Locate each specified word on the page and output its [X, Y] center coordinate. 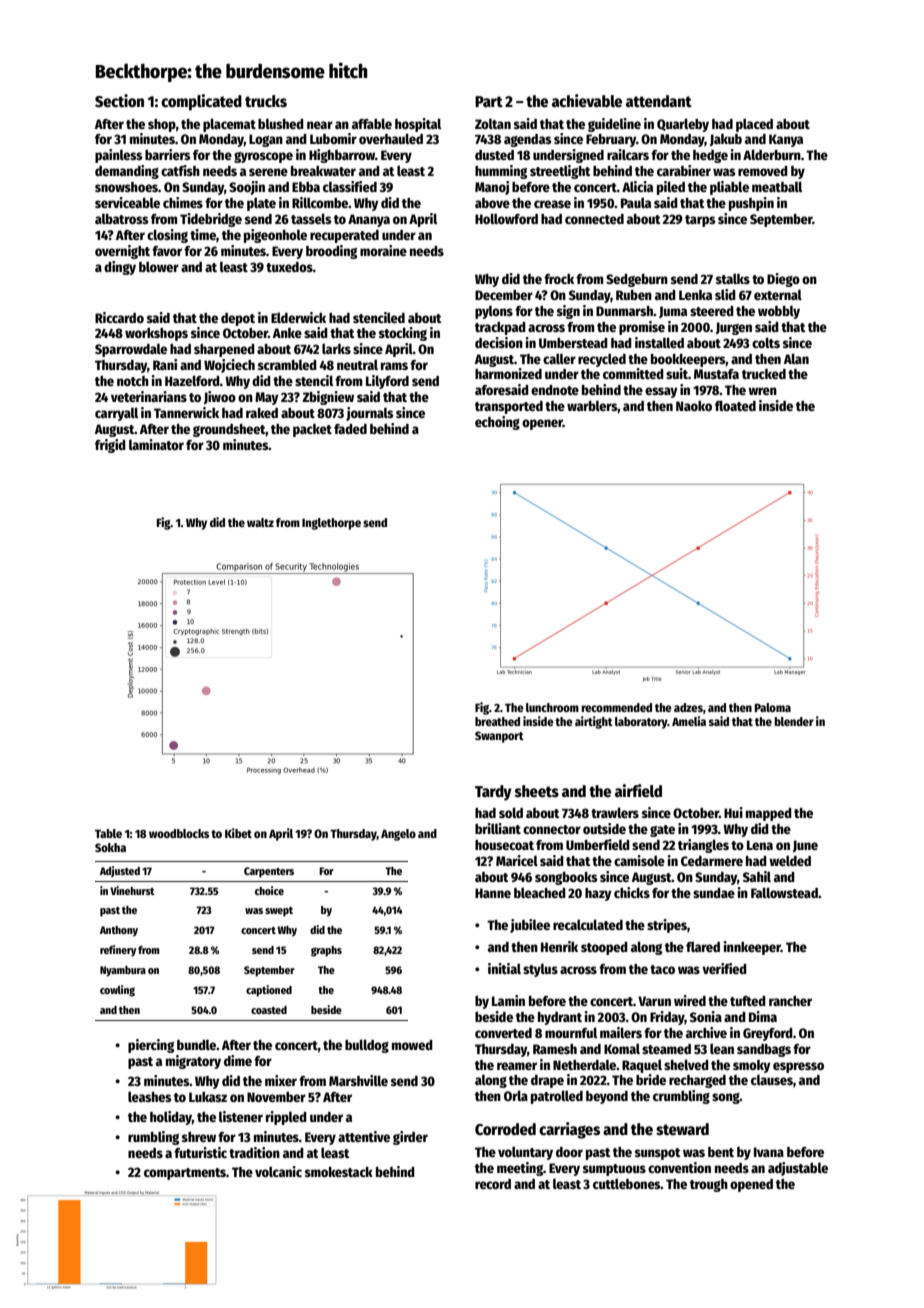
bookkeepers [688, 360]
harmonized [508, 373]
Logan [266, 140]
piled [671, 188]
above [492, 203]
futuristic [200, 1152]
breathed [497, 721]
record [493, 1184]
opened [751, 1185]
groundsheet [229, 430]
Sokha [110, 847]
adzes [688, 707]
